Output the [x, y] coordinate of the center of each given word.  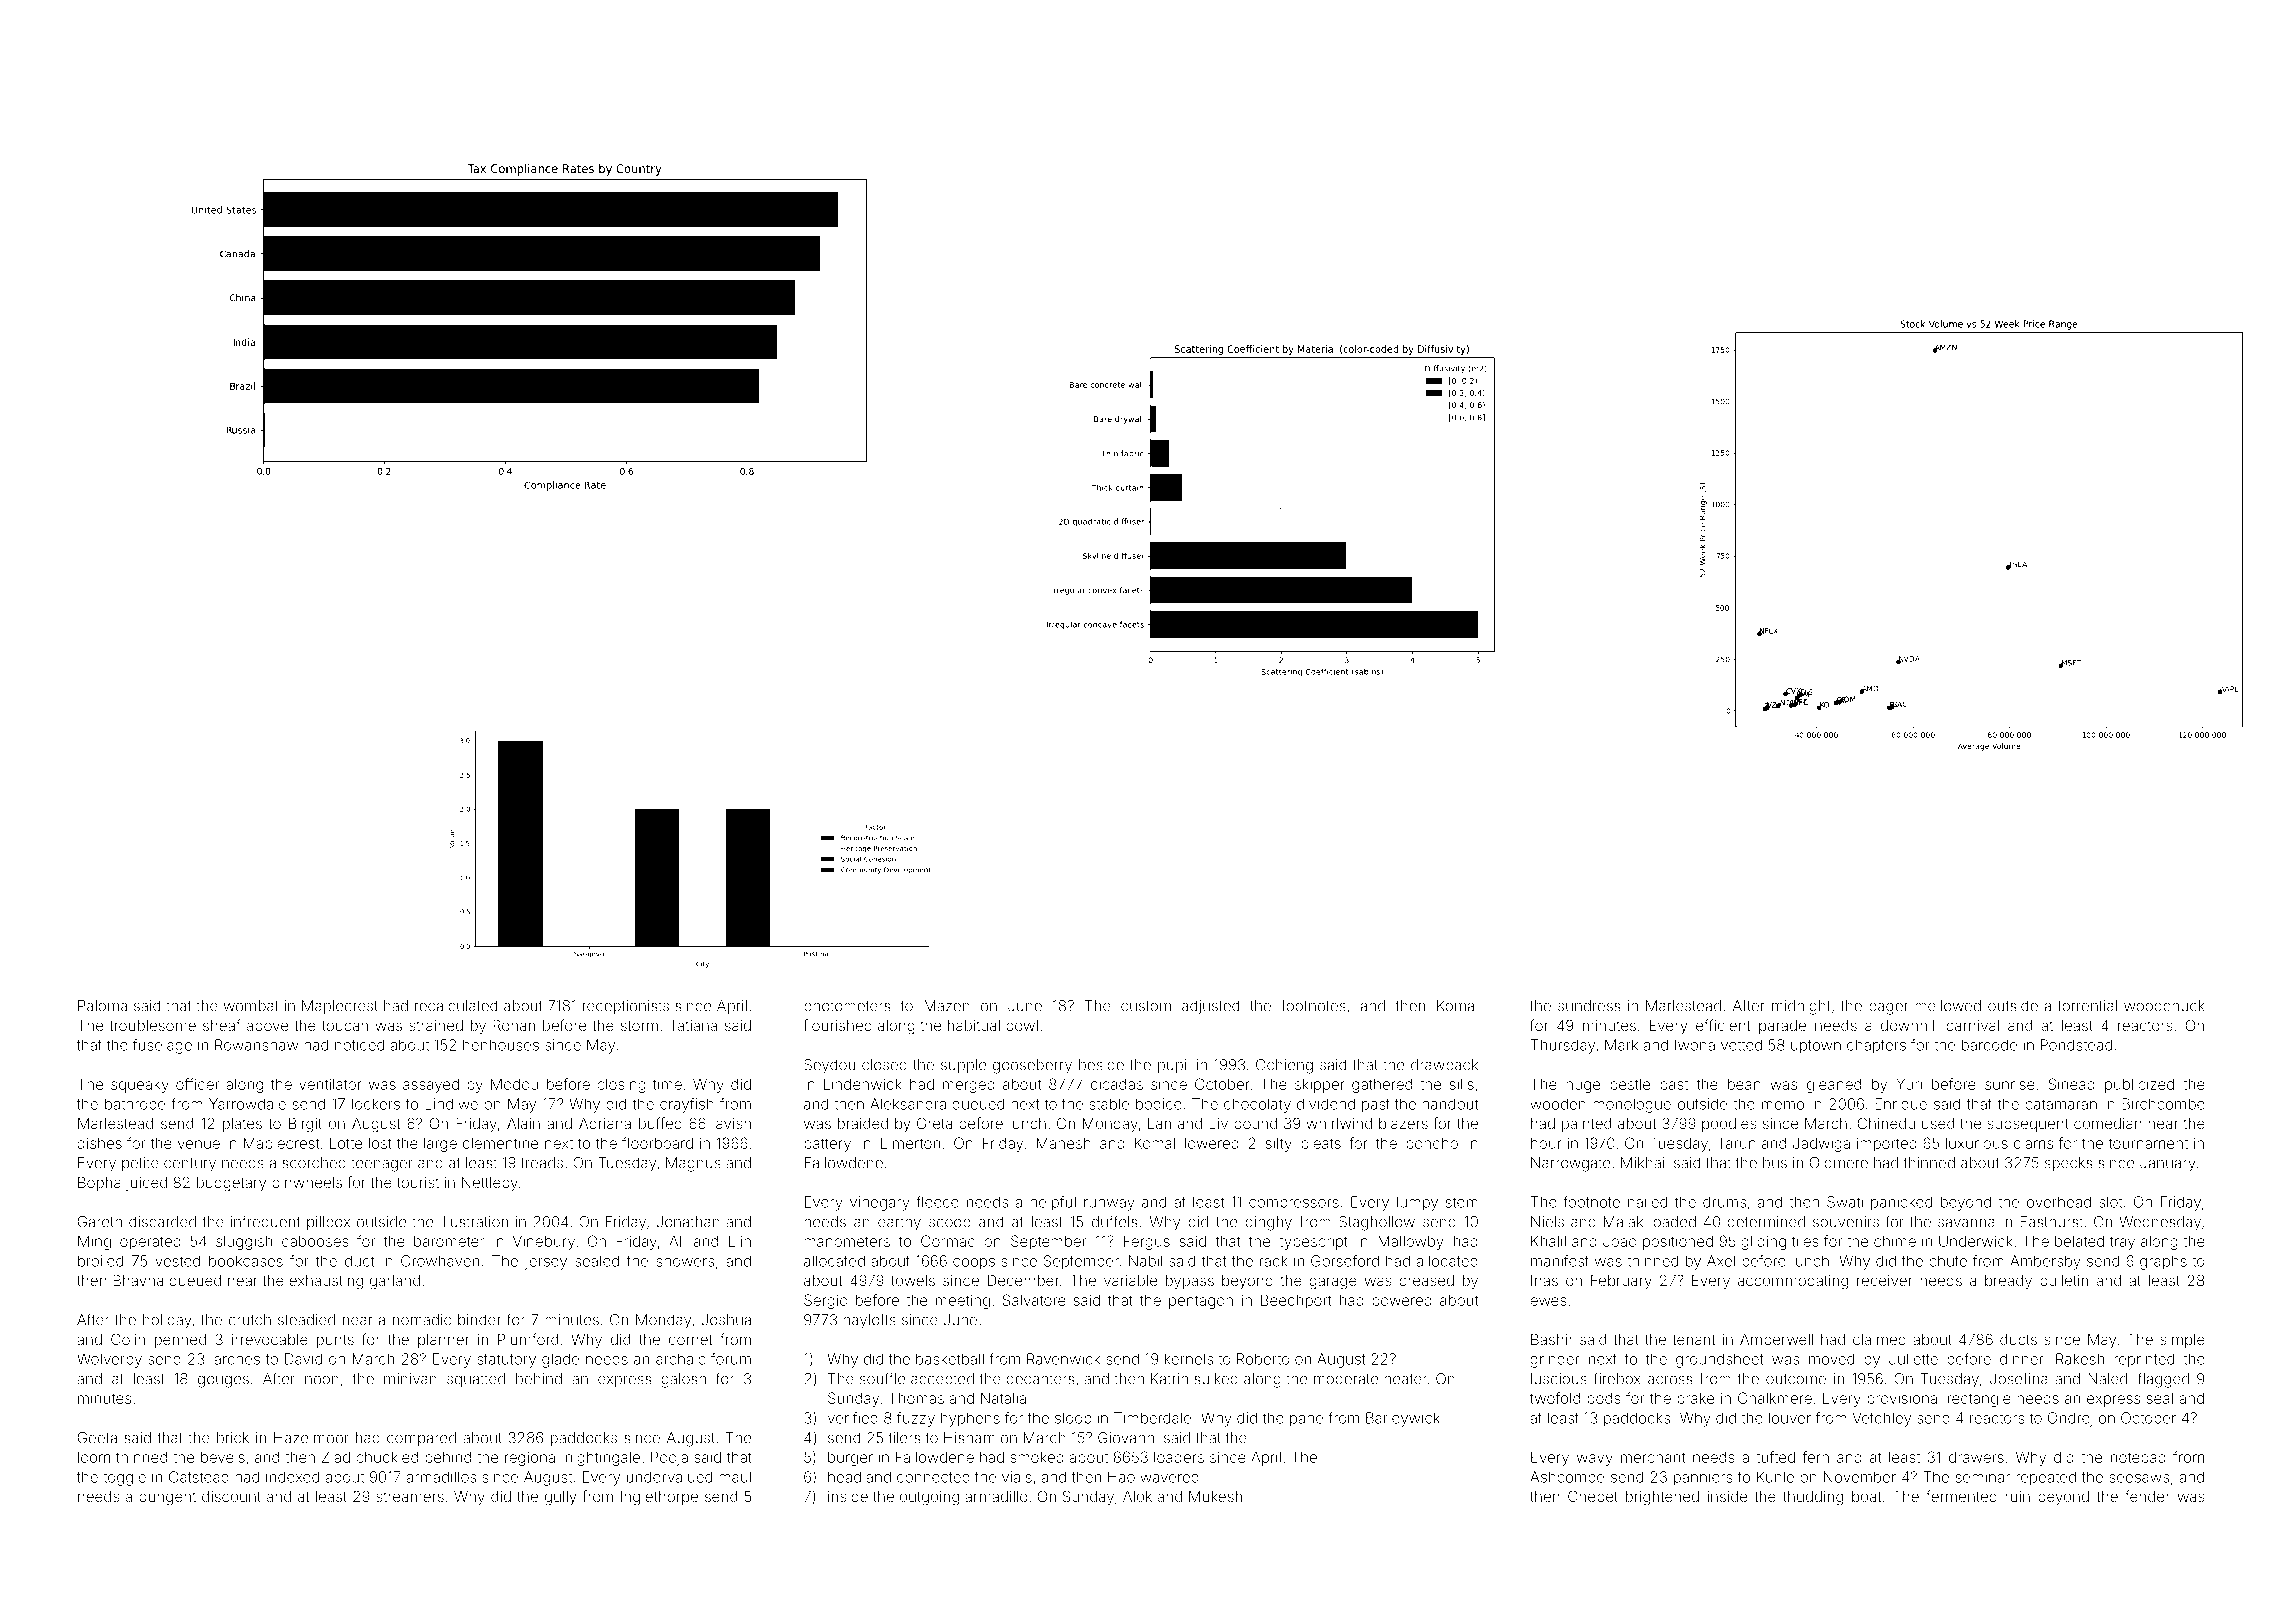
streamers [410, 1497]
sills [1462, 1084]
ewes [1548, 1301]
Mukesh [1215, 1496]
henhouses [501, 1045]
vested [177, 1261]
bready [2008, 1282]
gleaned [1834, 1086]
